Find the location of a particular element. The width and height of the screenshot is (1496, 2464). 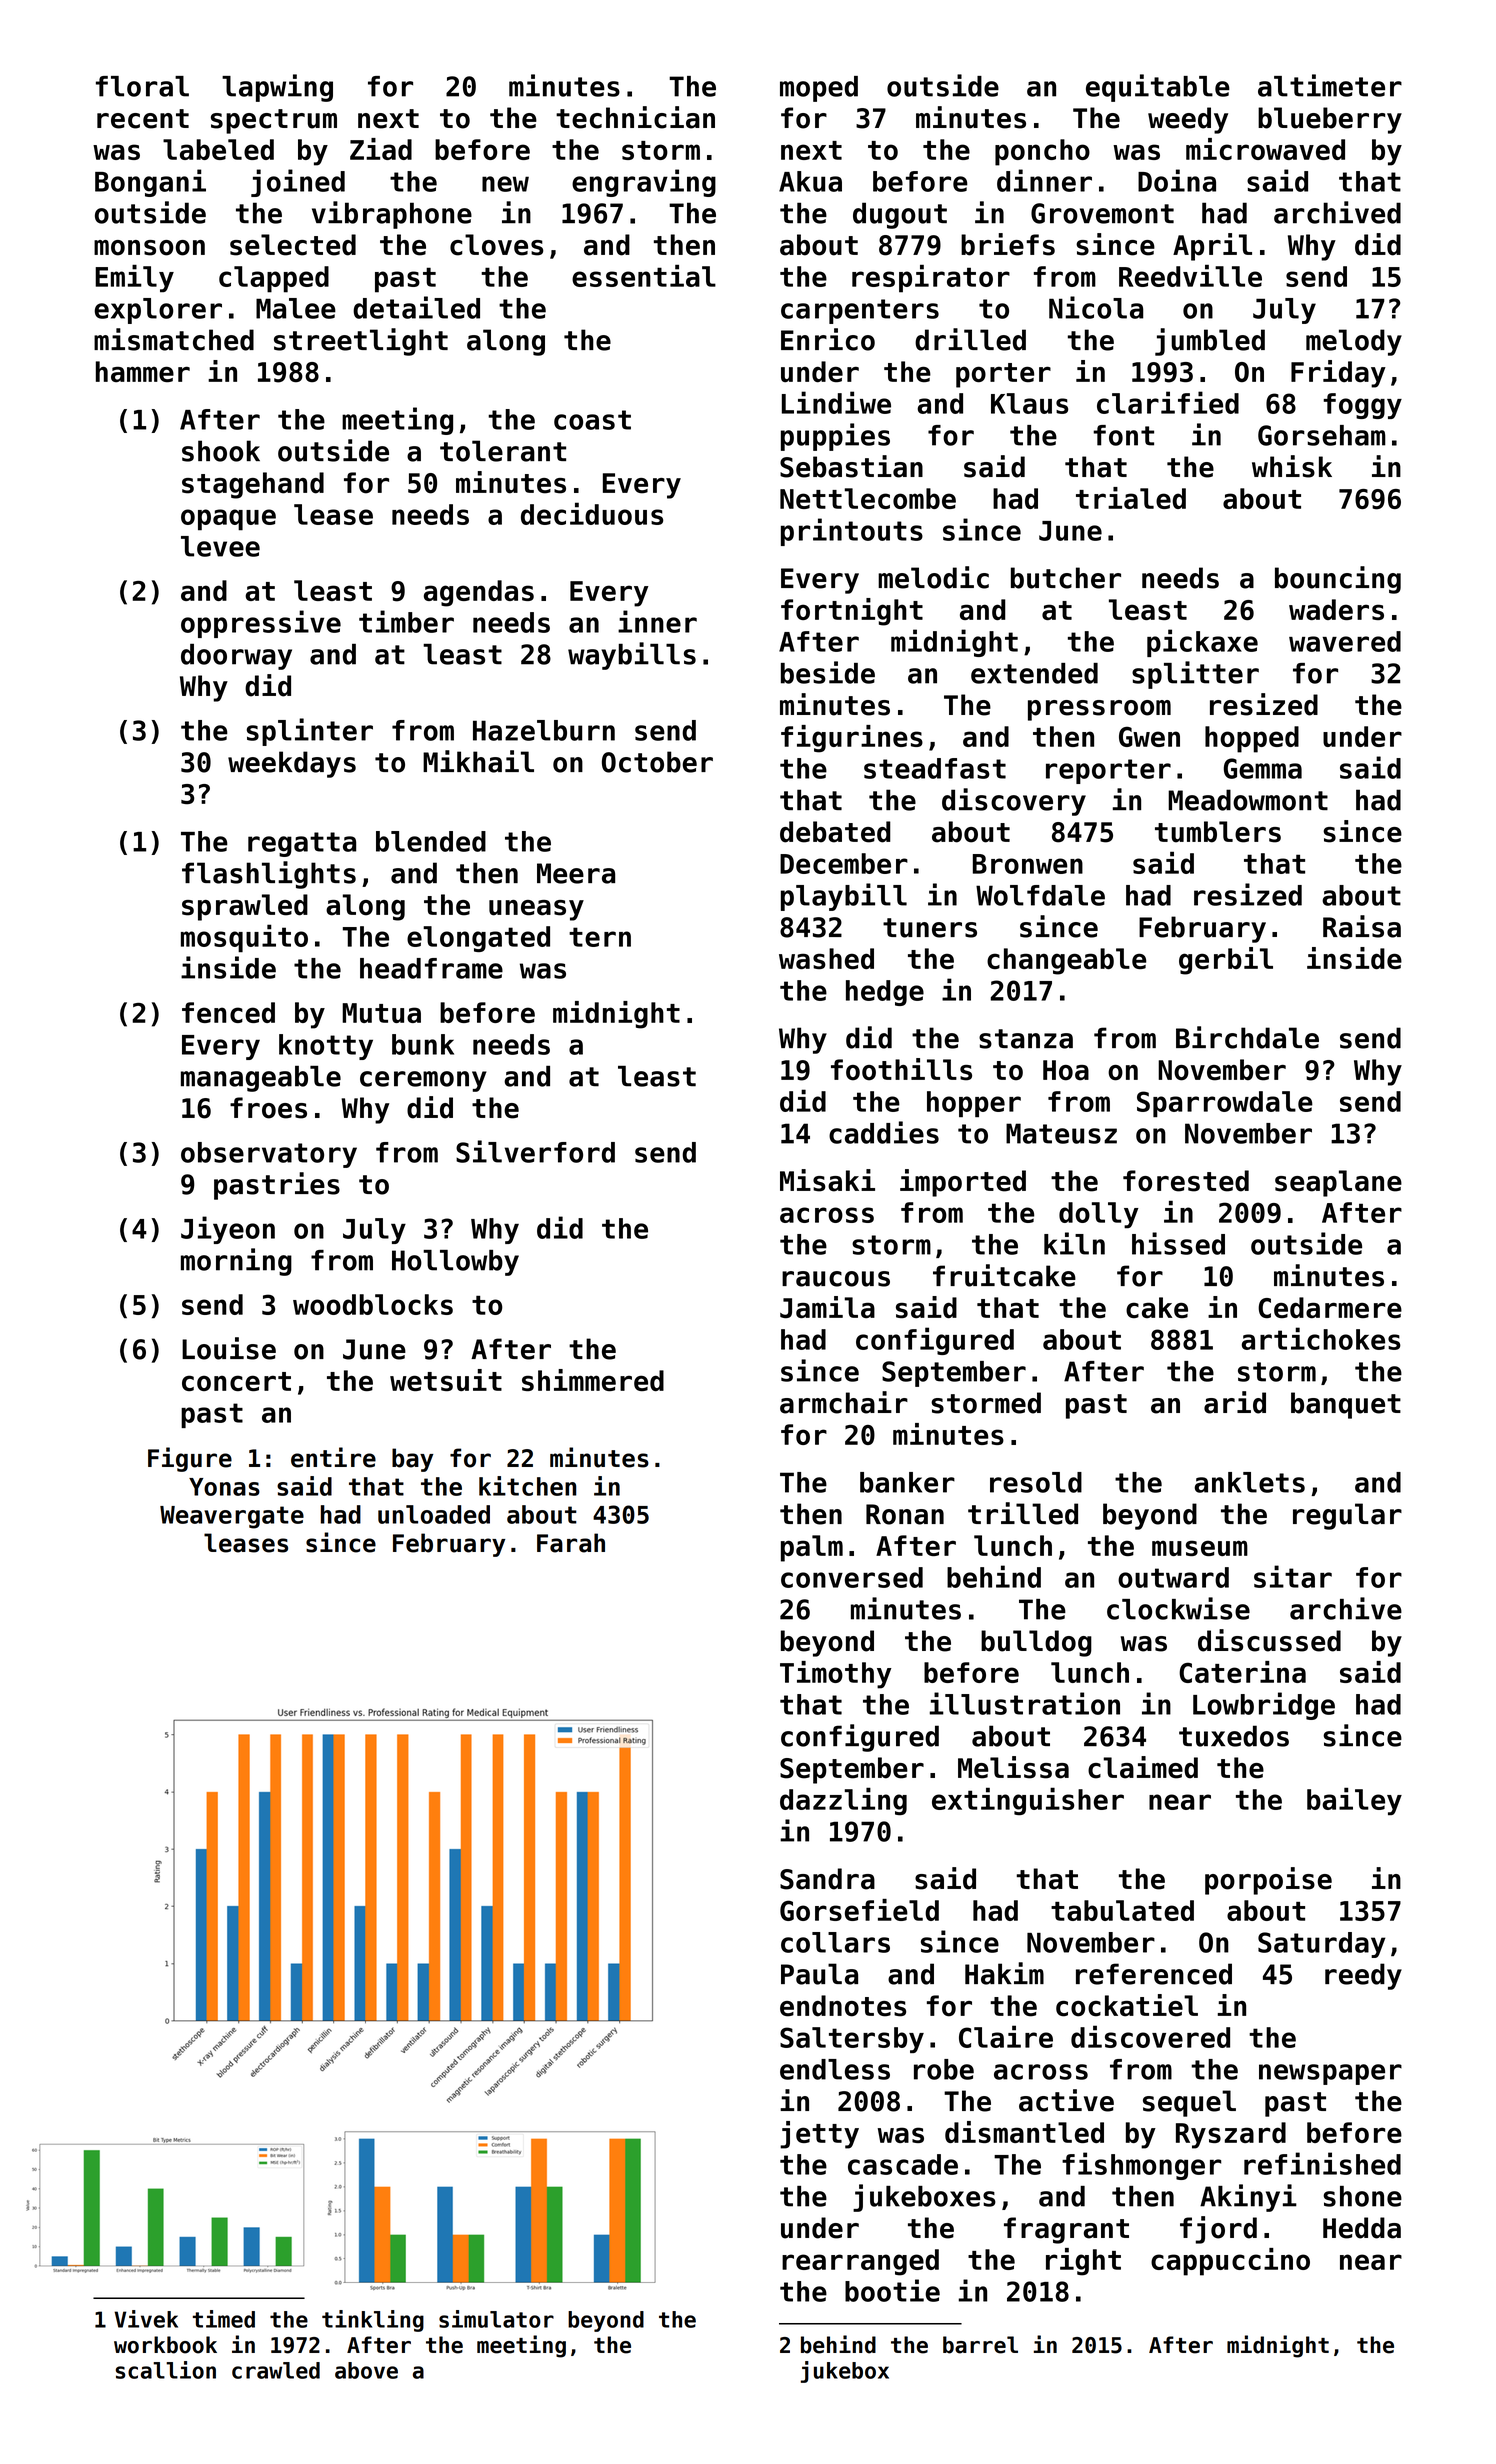

newspaper is located at coordinates (1330, 2074).
